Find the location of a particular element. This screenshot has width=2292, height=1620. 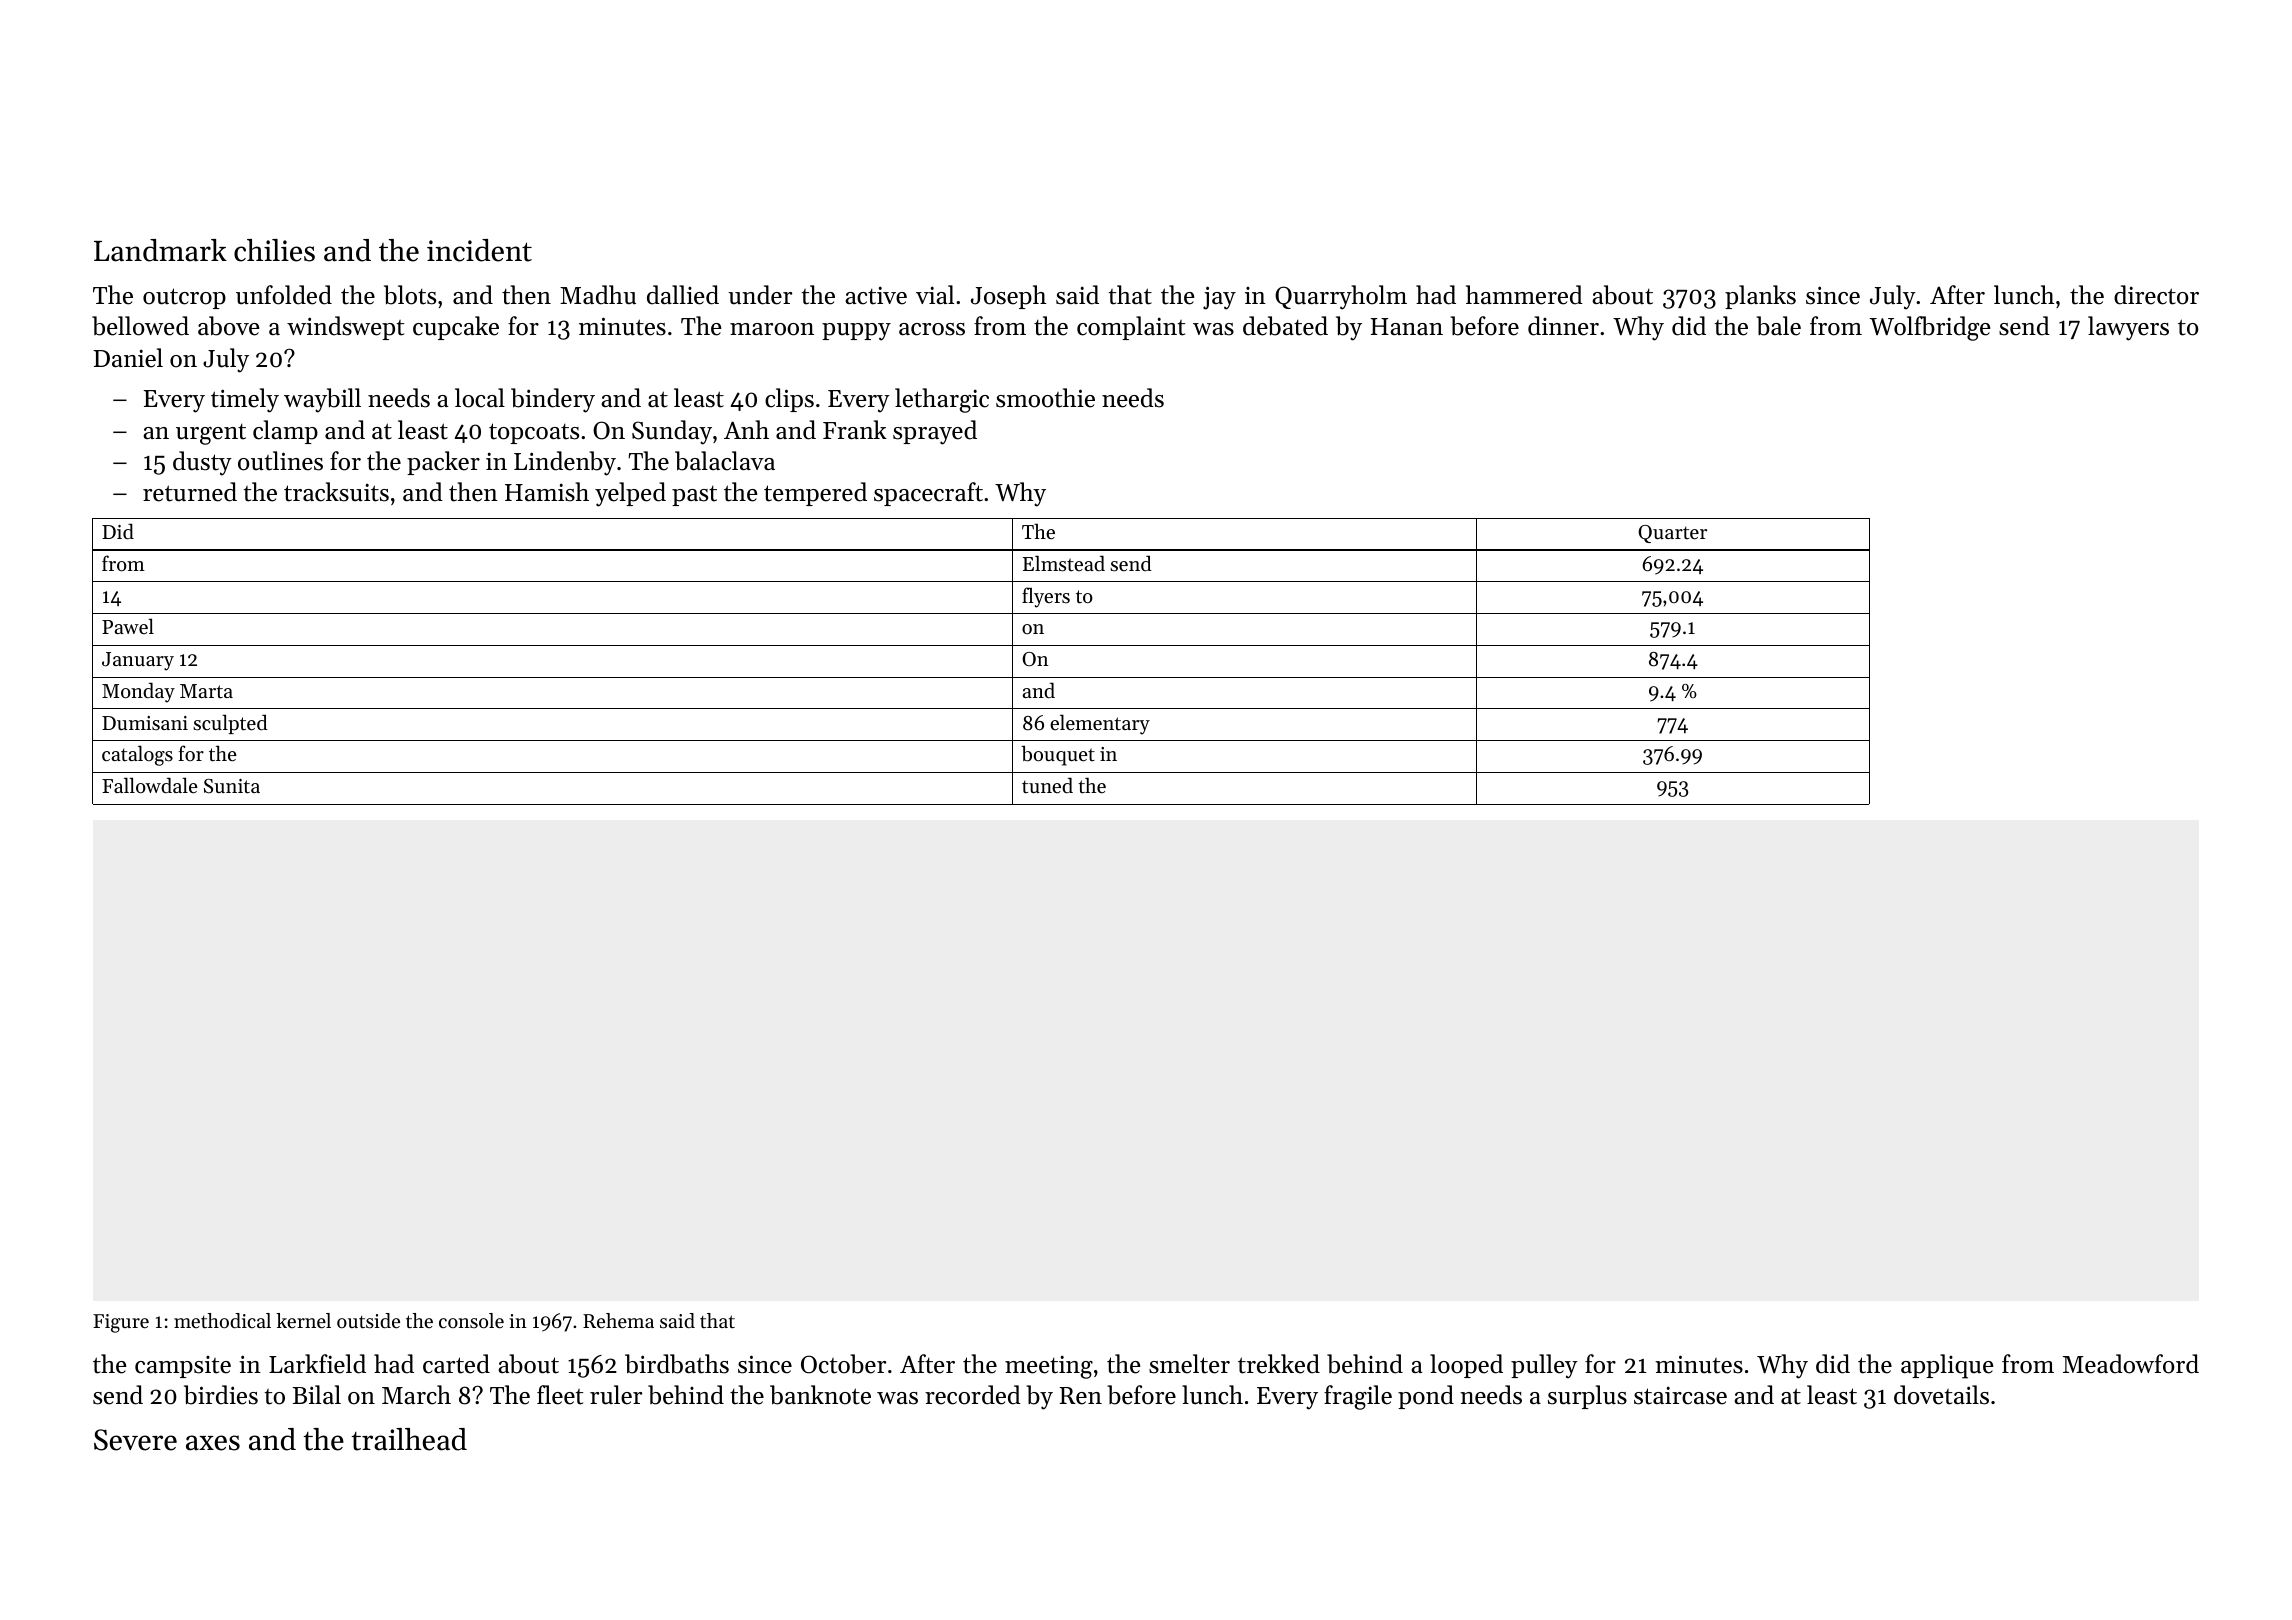

Ren is located at coordinates (1081, 1396).
